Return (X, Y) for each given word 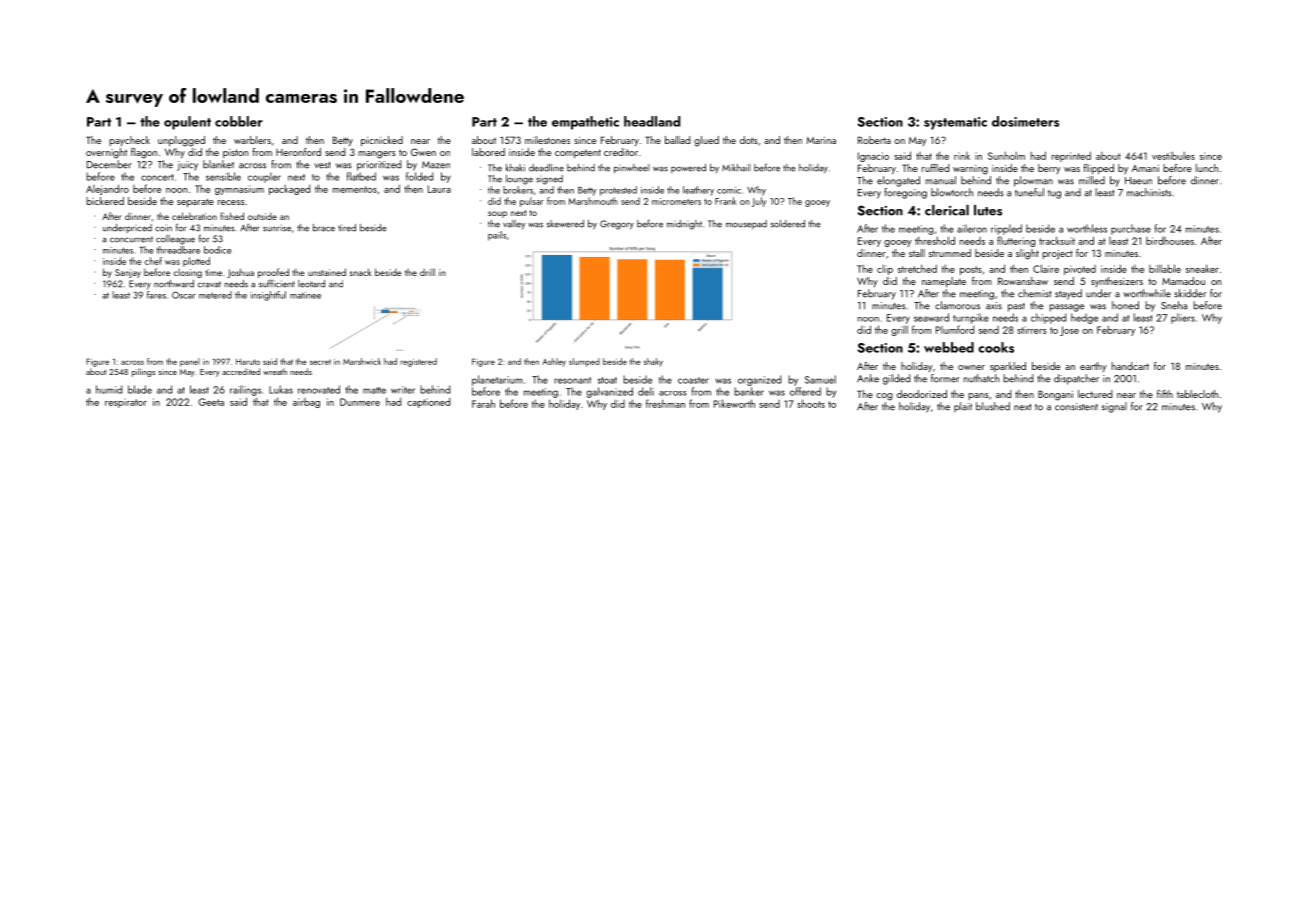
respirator (126, 403)
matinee (305, 295)
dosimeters (1025, 121)
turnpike (971, 318)
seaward (931, 317)
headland (652, 121)
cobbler (239, 121)
